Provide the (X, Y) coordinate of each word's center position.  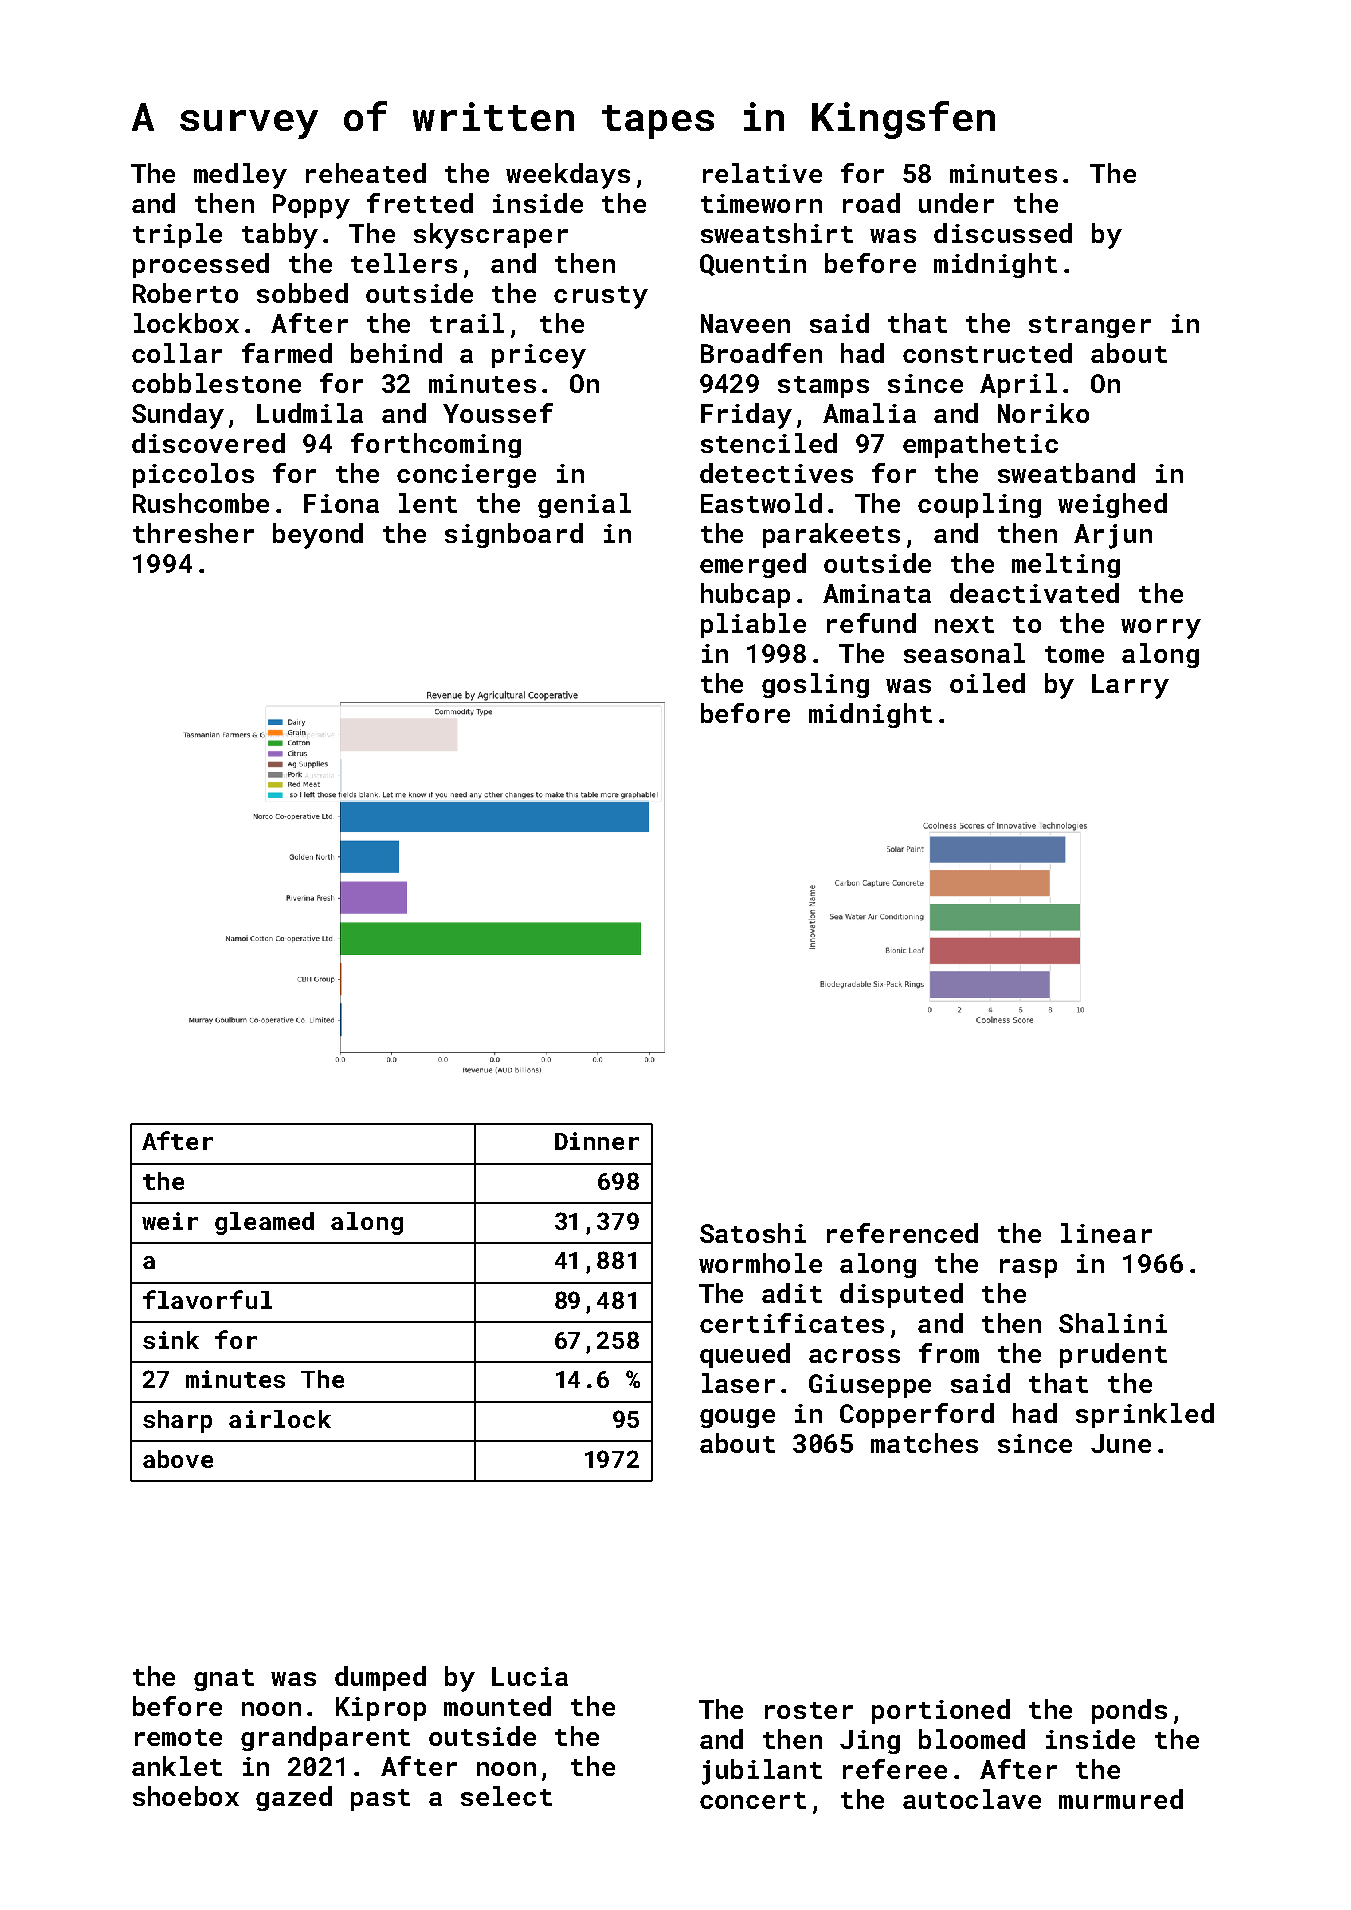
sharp (177, 1421)
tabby (280, 236)
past (380, 1800)
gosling (815, 685)
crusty (601, 297)
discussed (1003, 233)
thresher (193, 533)
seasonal (964, 653)
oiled (987, 683)
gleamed (264, 1223)
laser (738, 1383)
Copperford (917, 1415)
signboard (514, 535)
